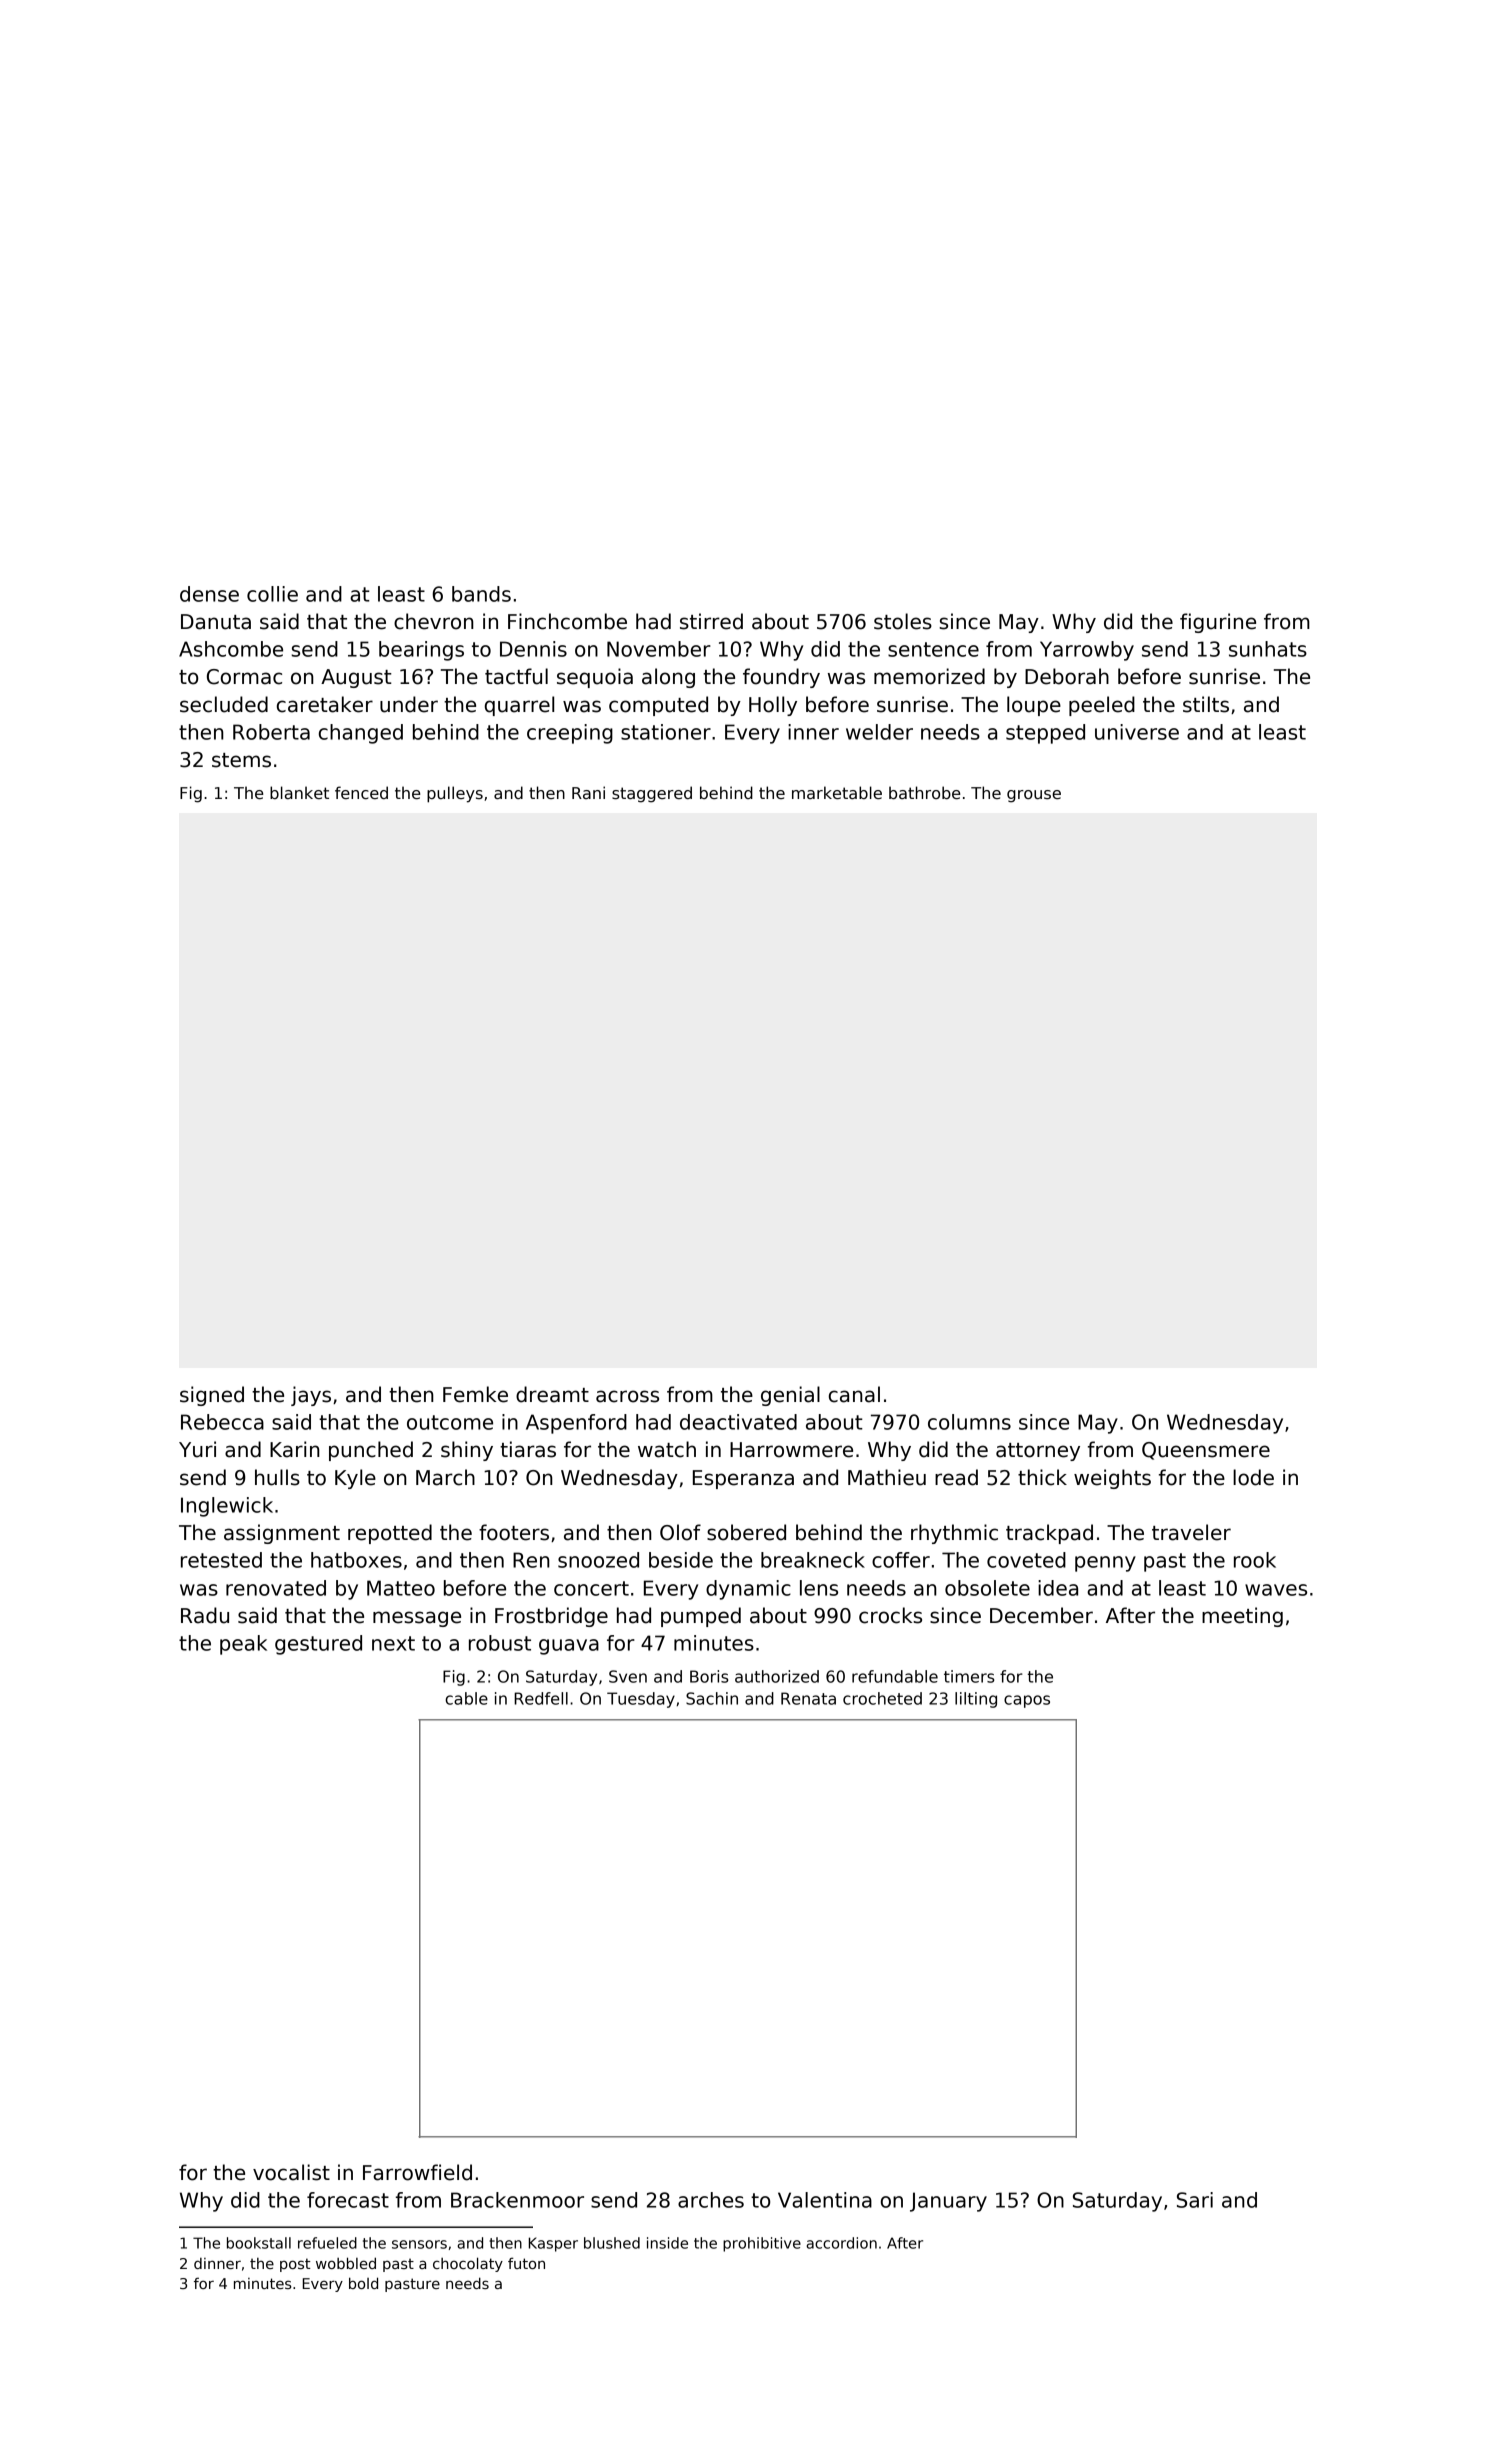 The width and height of the screenshot is (1496, 2464). What do you see at coordinates (711, 2200) in the screenshot?
I see `arches` at bounding box center [711, 2200].
